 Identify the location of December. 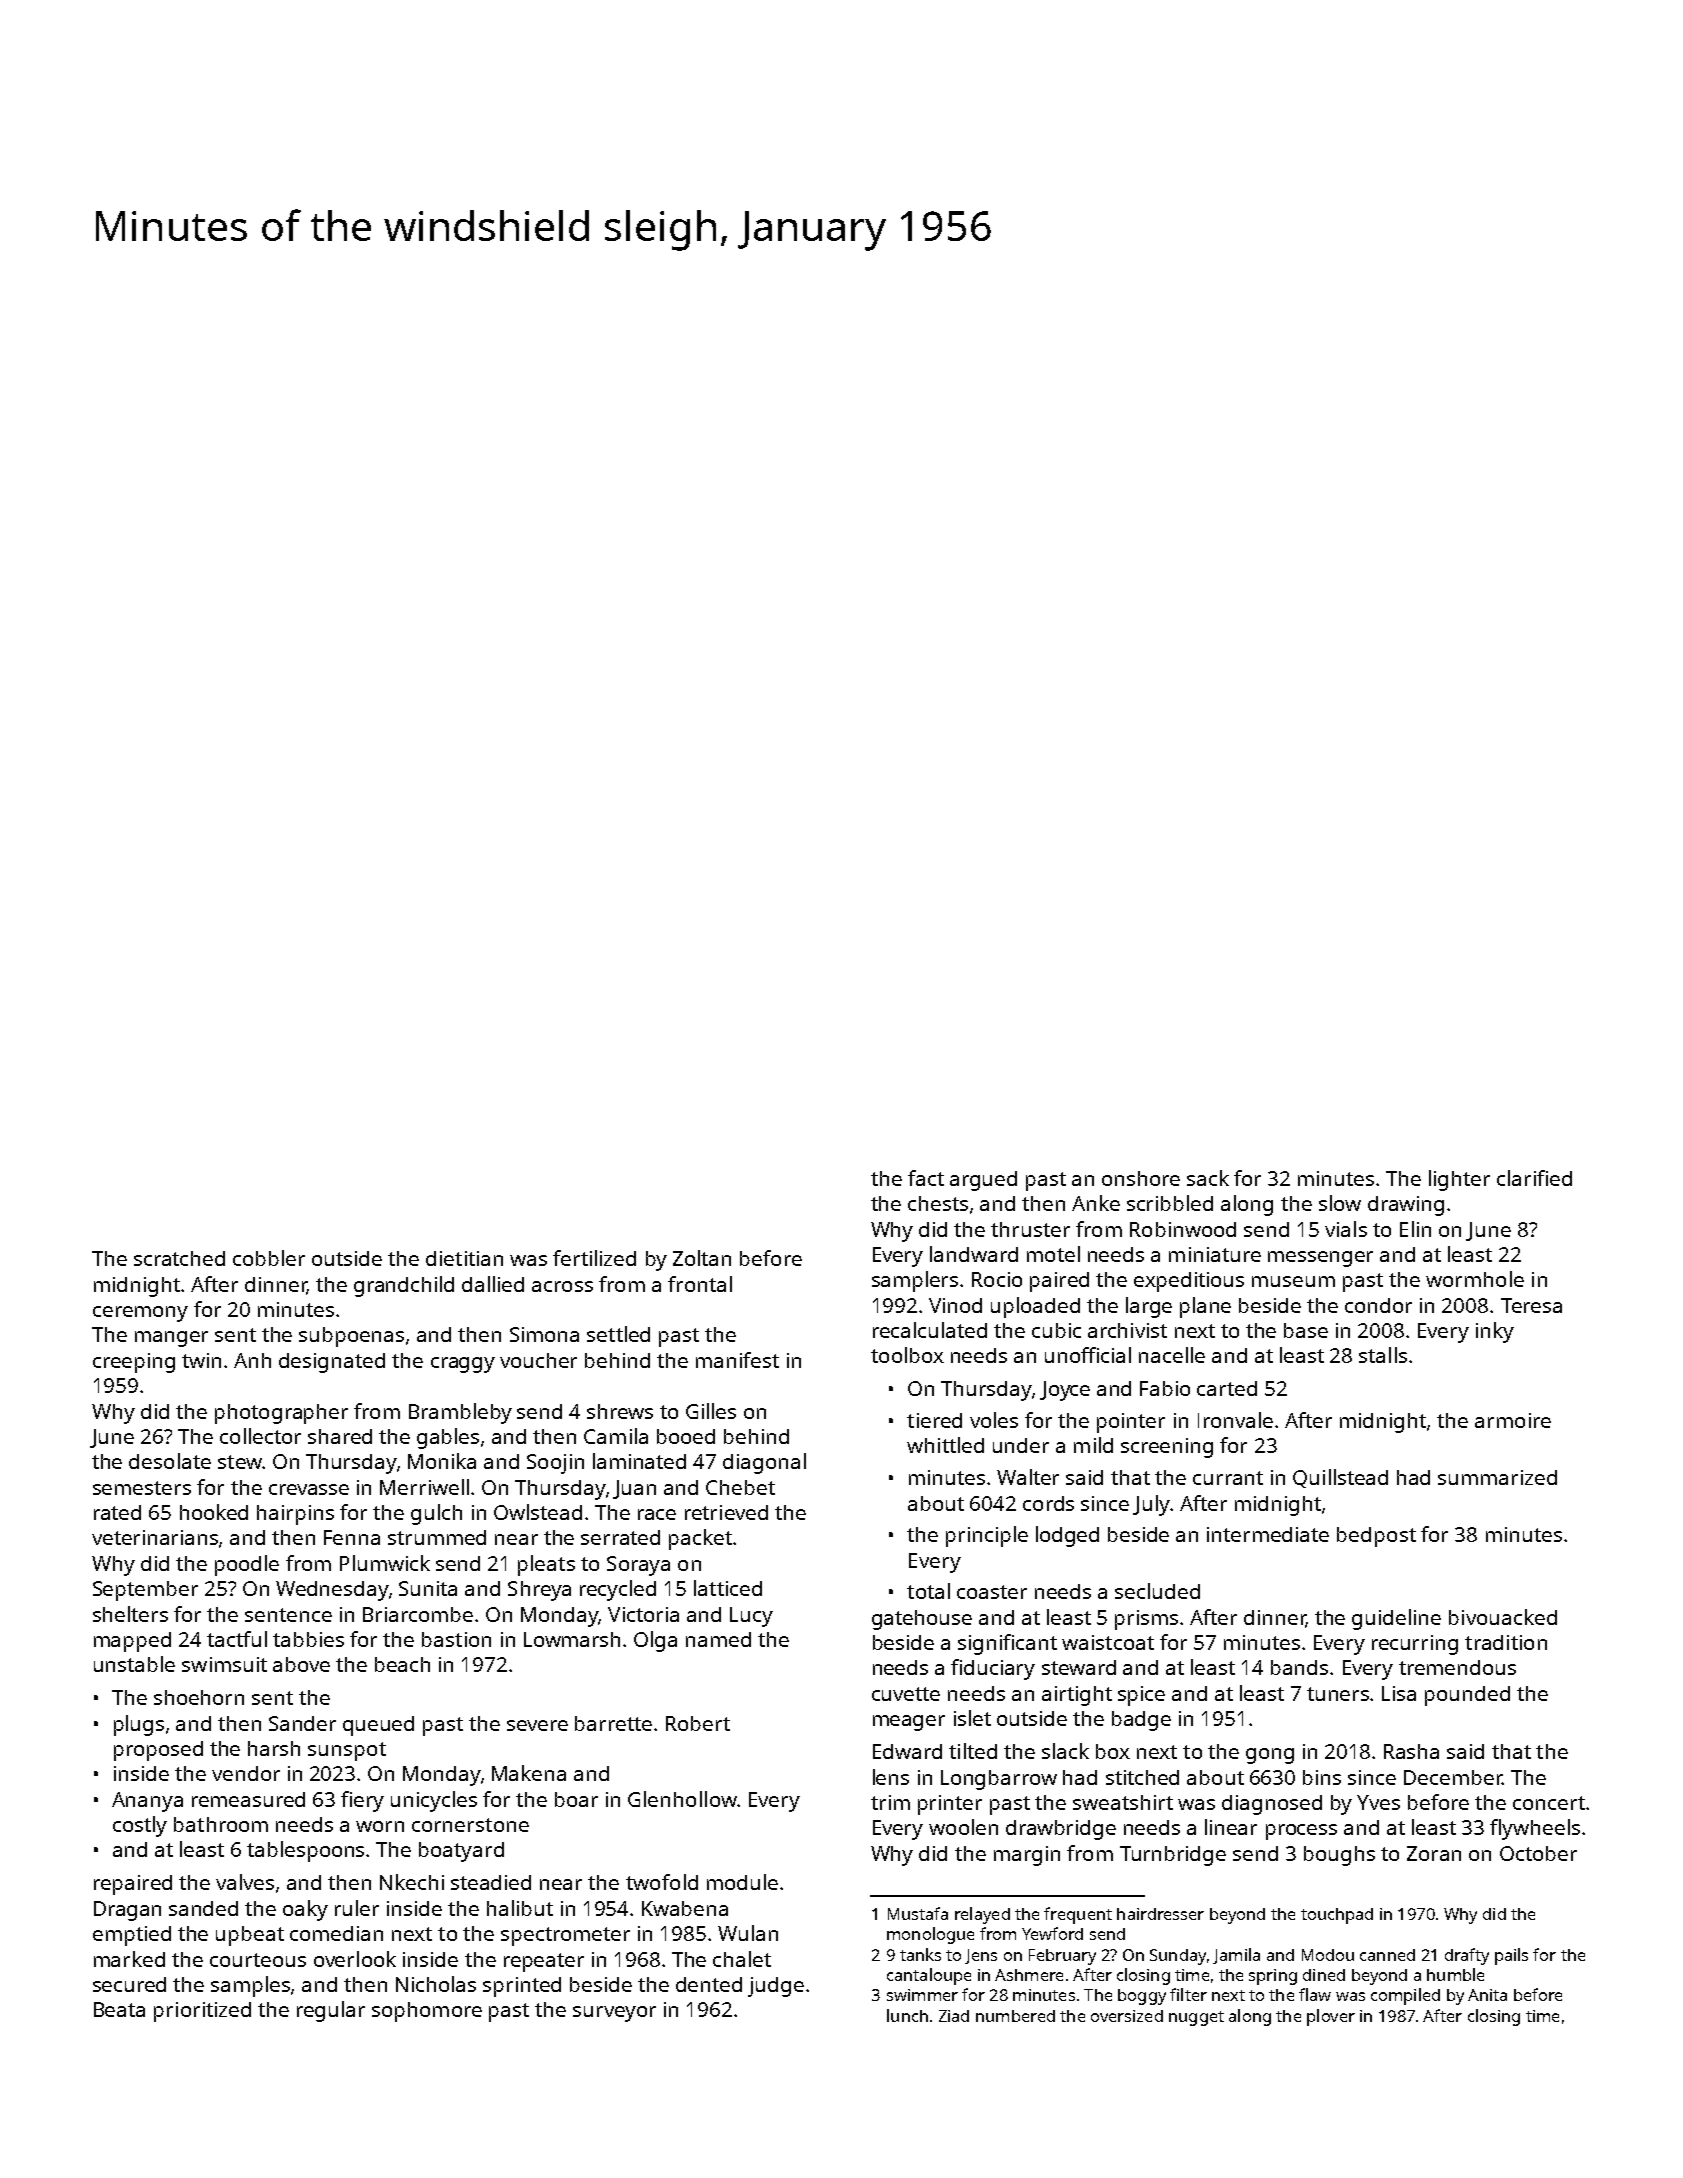
(1453, 1777).
